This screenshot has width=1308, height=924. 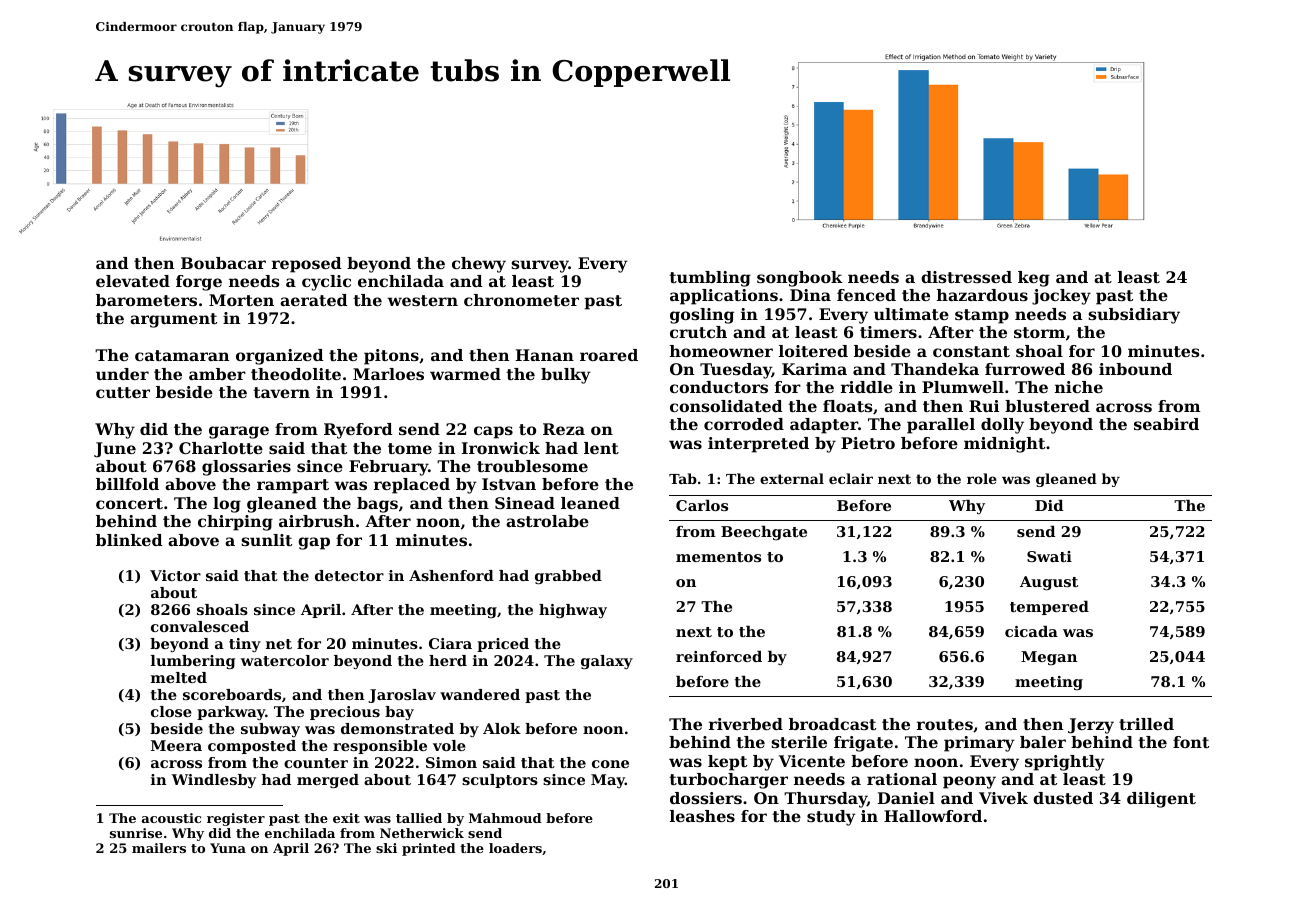 What do you see at coordinates (503, 645) in the screenshot?
I see `priced` at bounding box center [503, 645].
